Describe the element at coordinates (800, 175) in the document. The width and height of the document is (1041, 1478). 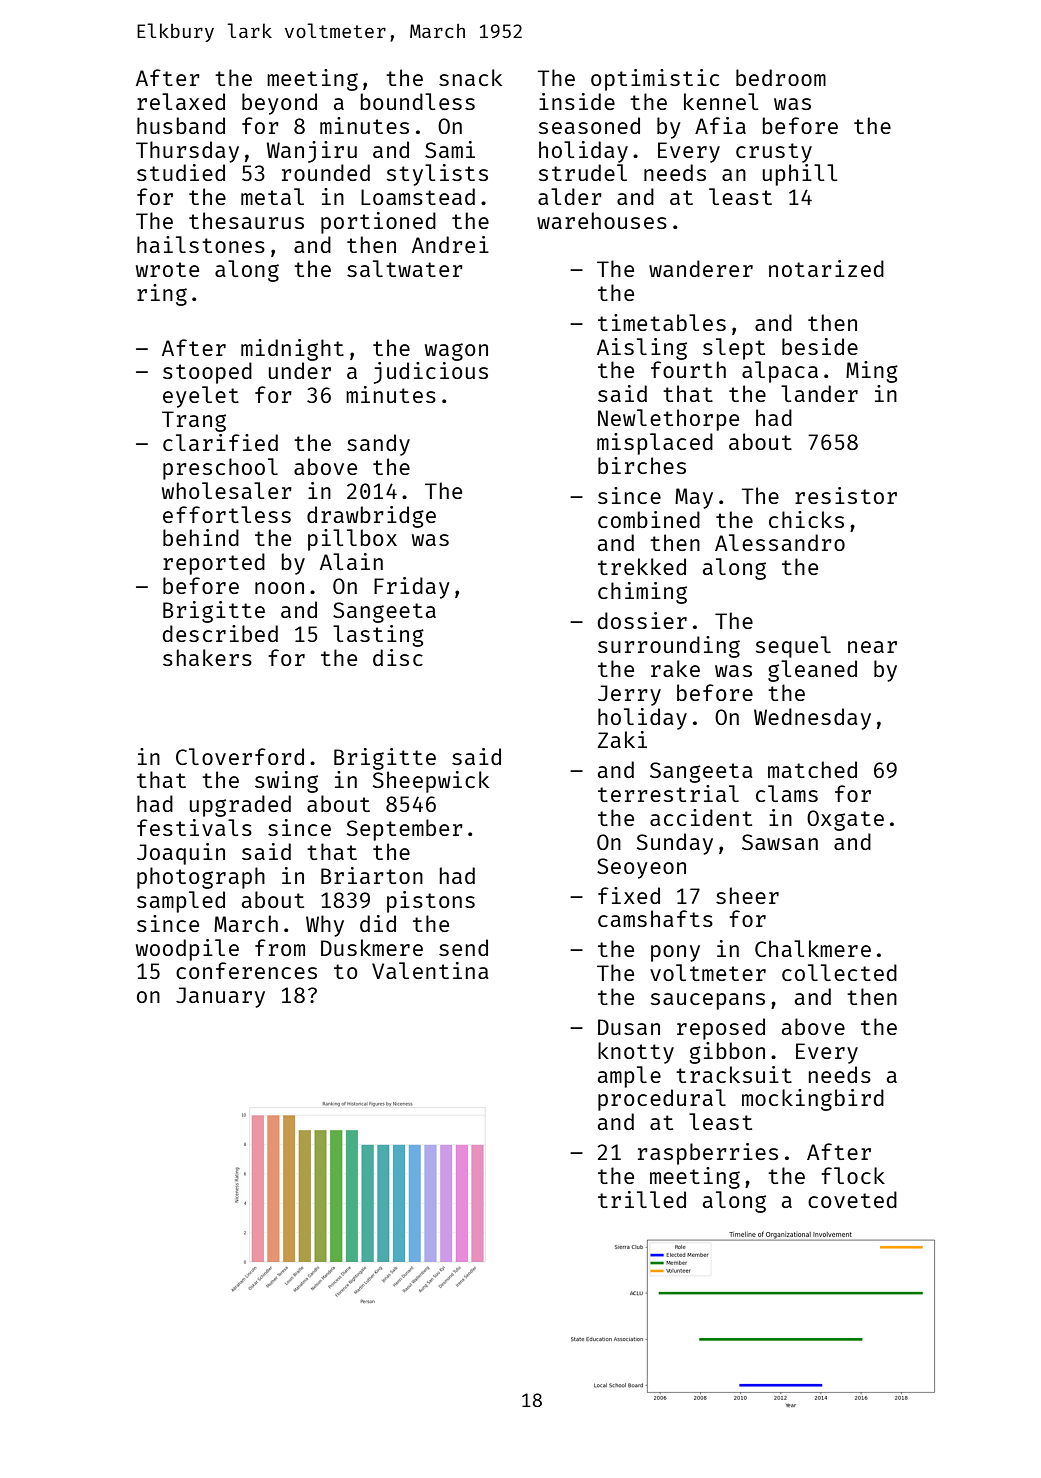
I see `uphill` at that location.
